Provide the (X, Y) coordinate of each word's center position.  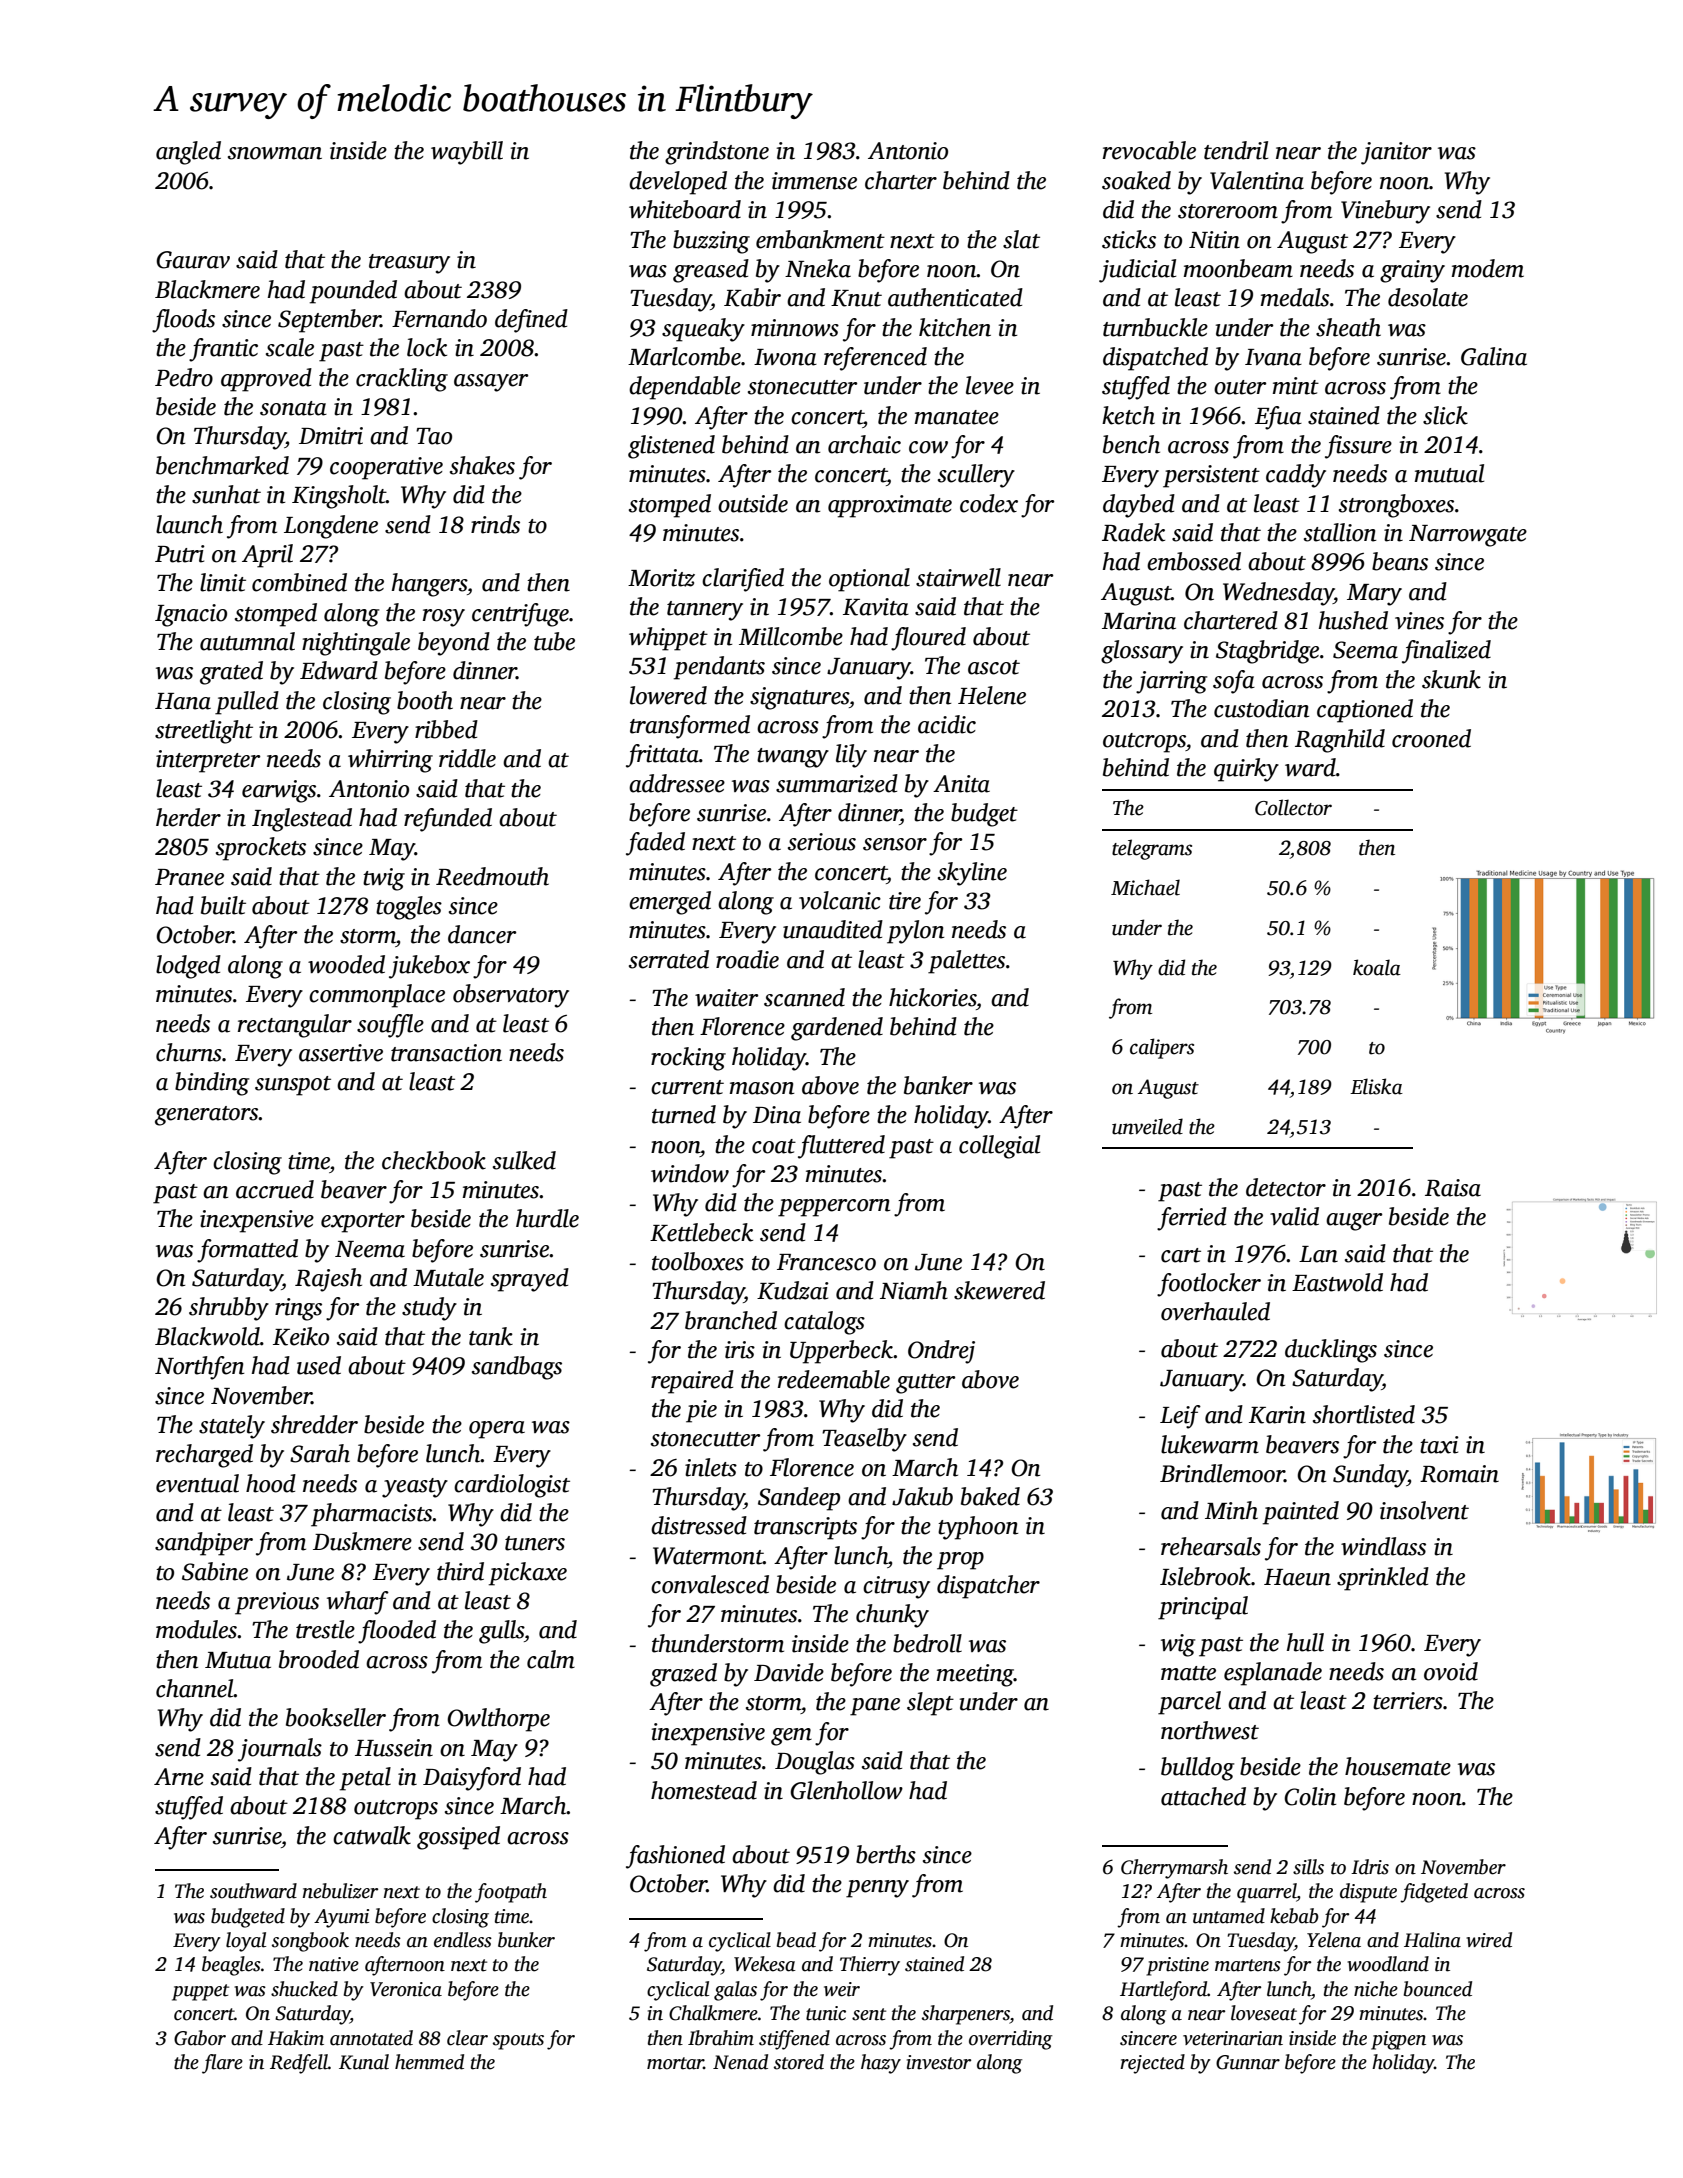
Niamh (914, 1290)
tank (491, 1336)
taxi (1439, 1445)
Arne (179, 1777)
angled (188, 153)
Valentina (1257, 180)
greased (711, 271)
